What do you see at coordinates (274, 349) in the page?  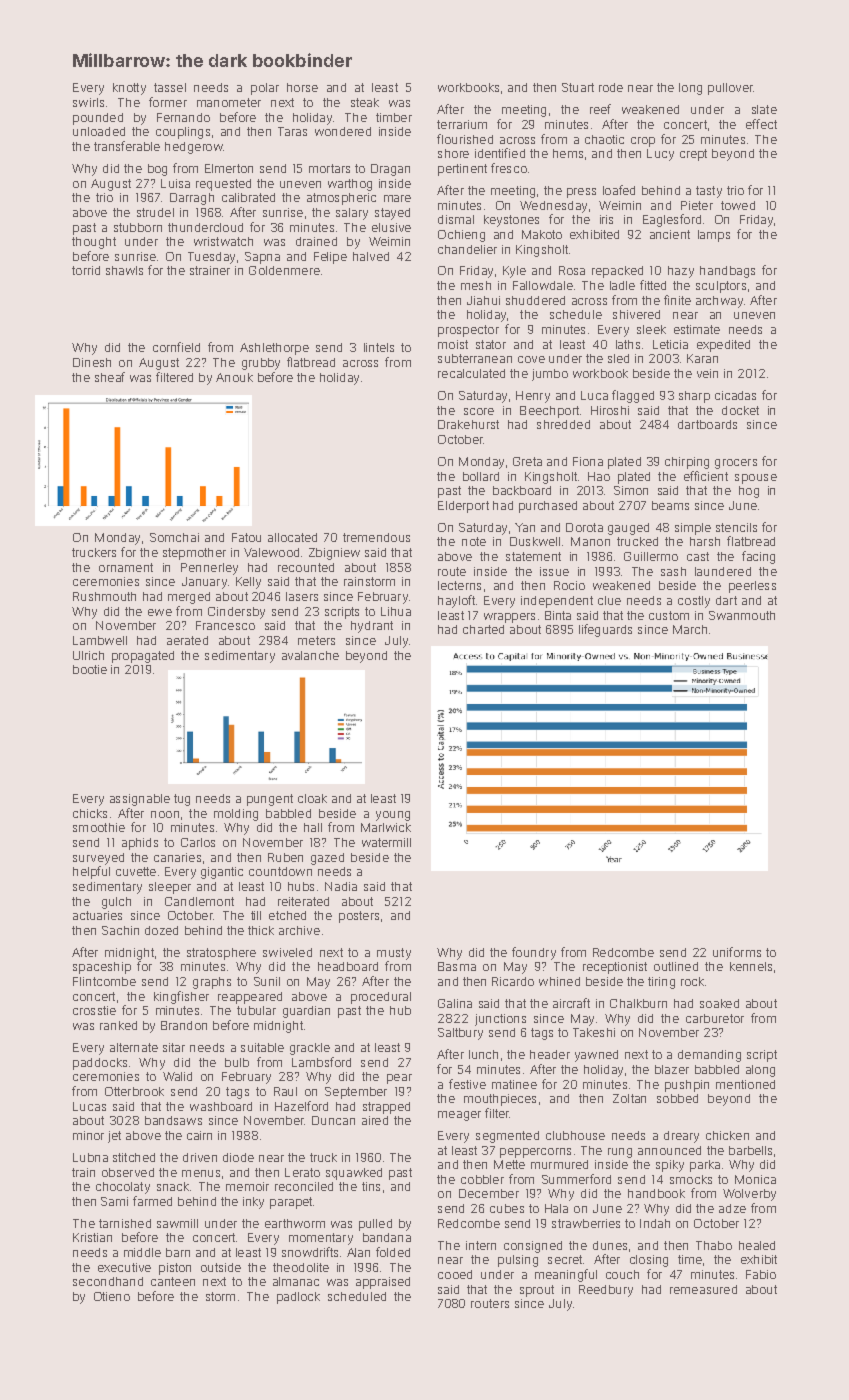 I see `Ashlethorpe` at bounding box center [274, 349].
